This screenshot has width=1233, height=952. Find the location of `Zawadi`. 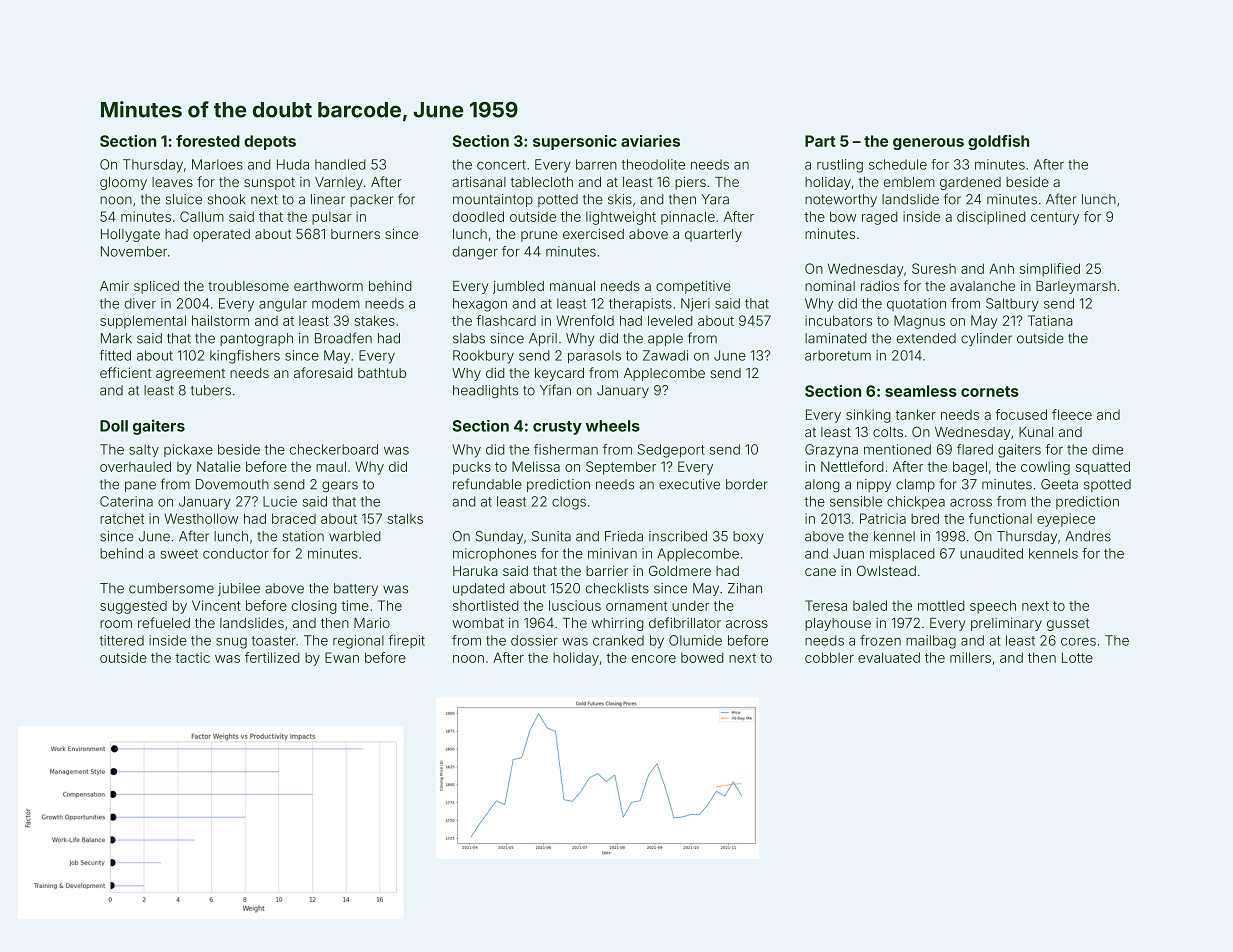

Zawadi is located at coordinates (665, 355).
